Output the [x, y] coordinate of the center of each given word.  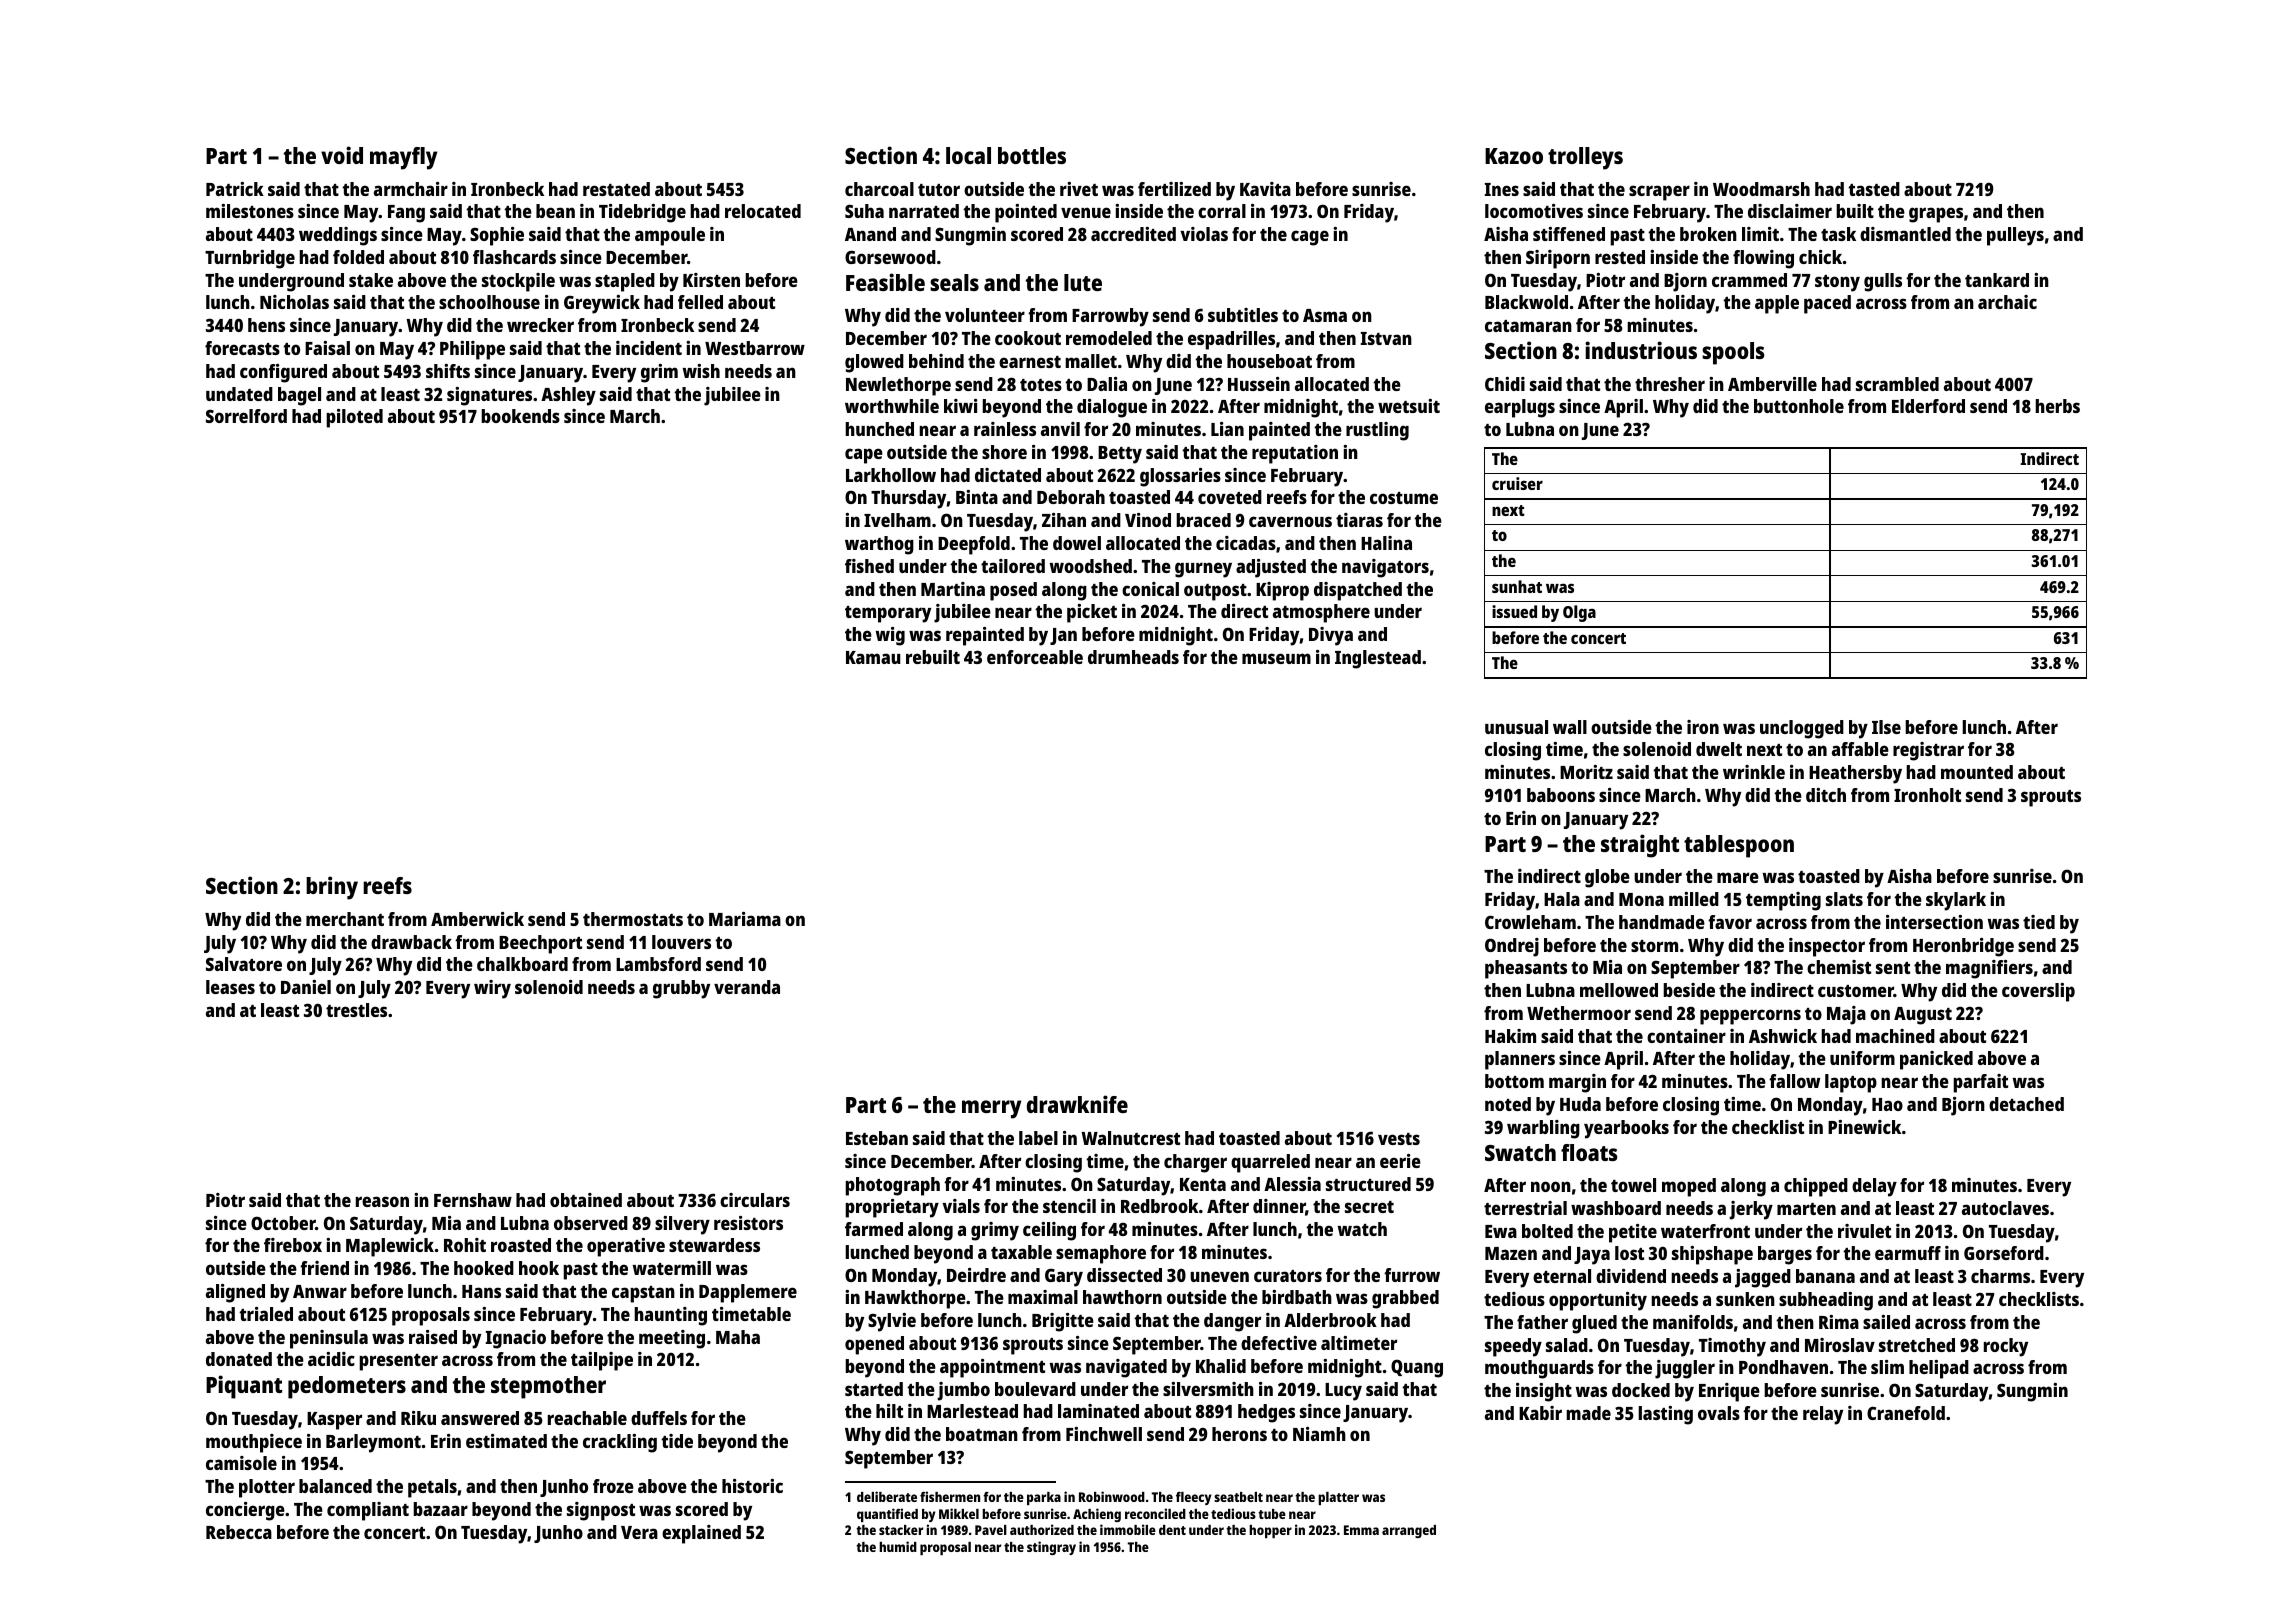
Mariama [745, 919]
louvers [681, 942]
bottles [1032, 155]
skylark [1956, 901]
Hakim [1510, 1036]
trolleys [1585, 158]
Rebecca [239, 1532]
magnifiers [1989, 969]
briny [332, 888]
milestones [250, 211]
